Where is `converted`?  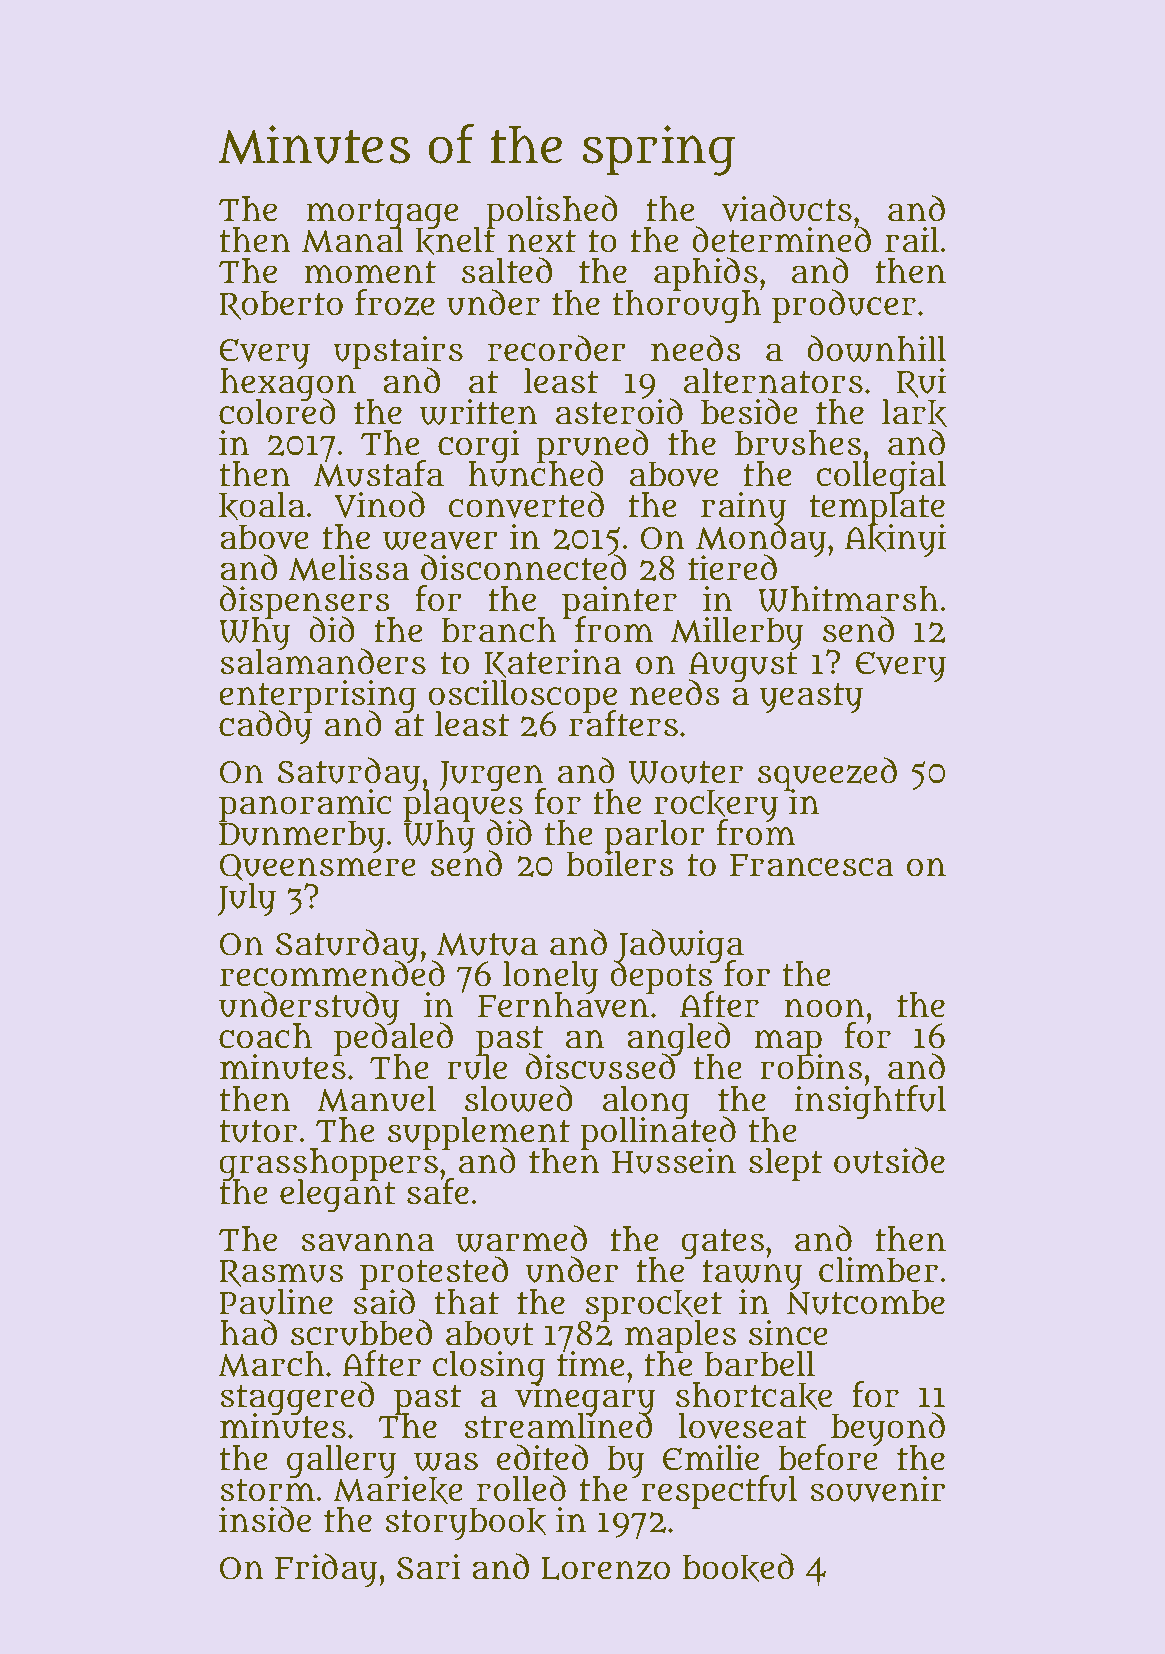 converted is located at coordinates (526, 504).
